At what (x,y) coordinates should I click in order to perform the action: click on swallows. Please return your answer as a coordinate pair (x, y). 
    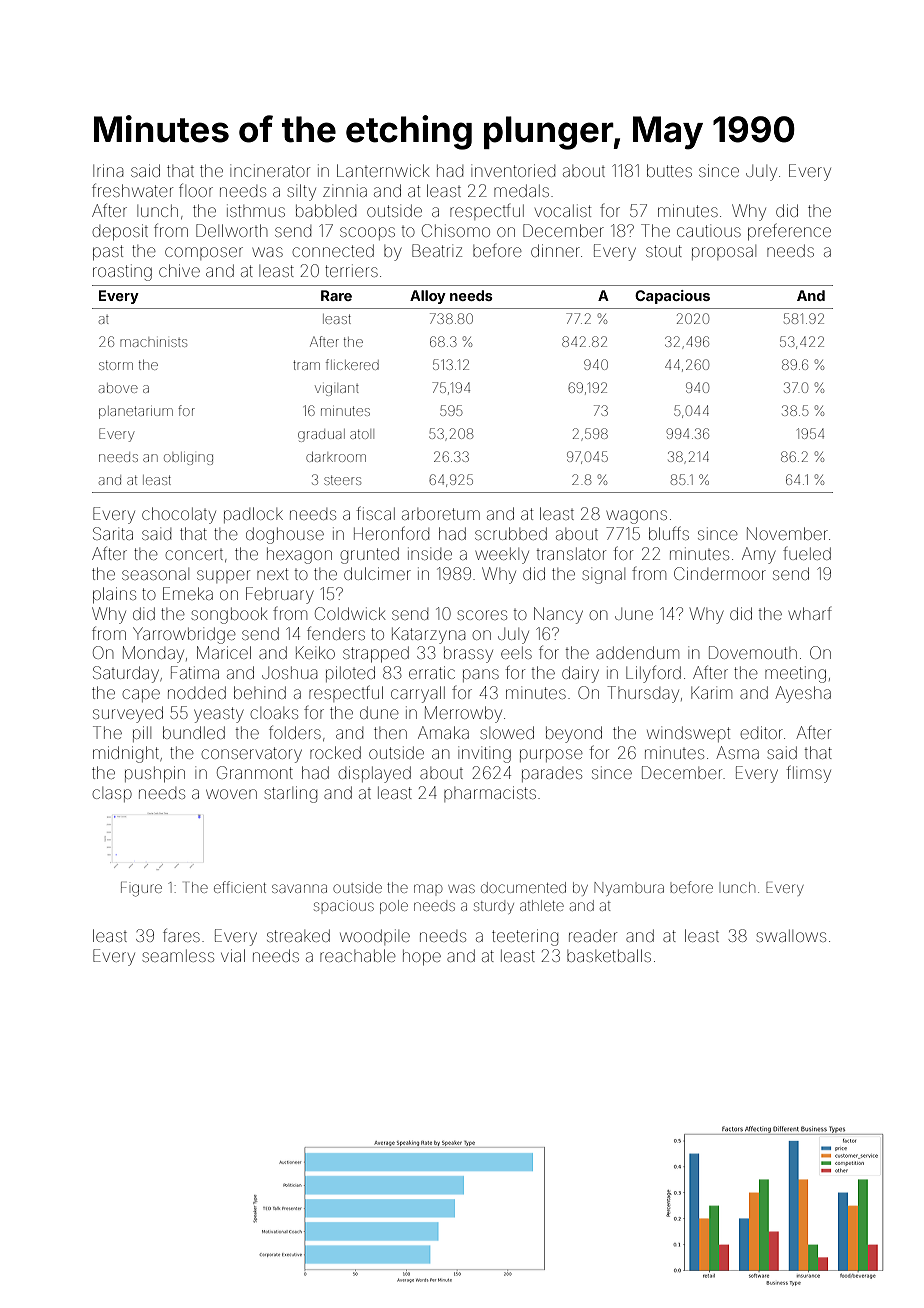
    Looking at the image, I should click on (791, 936).
